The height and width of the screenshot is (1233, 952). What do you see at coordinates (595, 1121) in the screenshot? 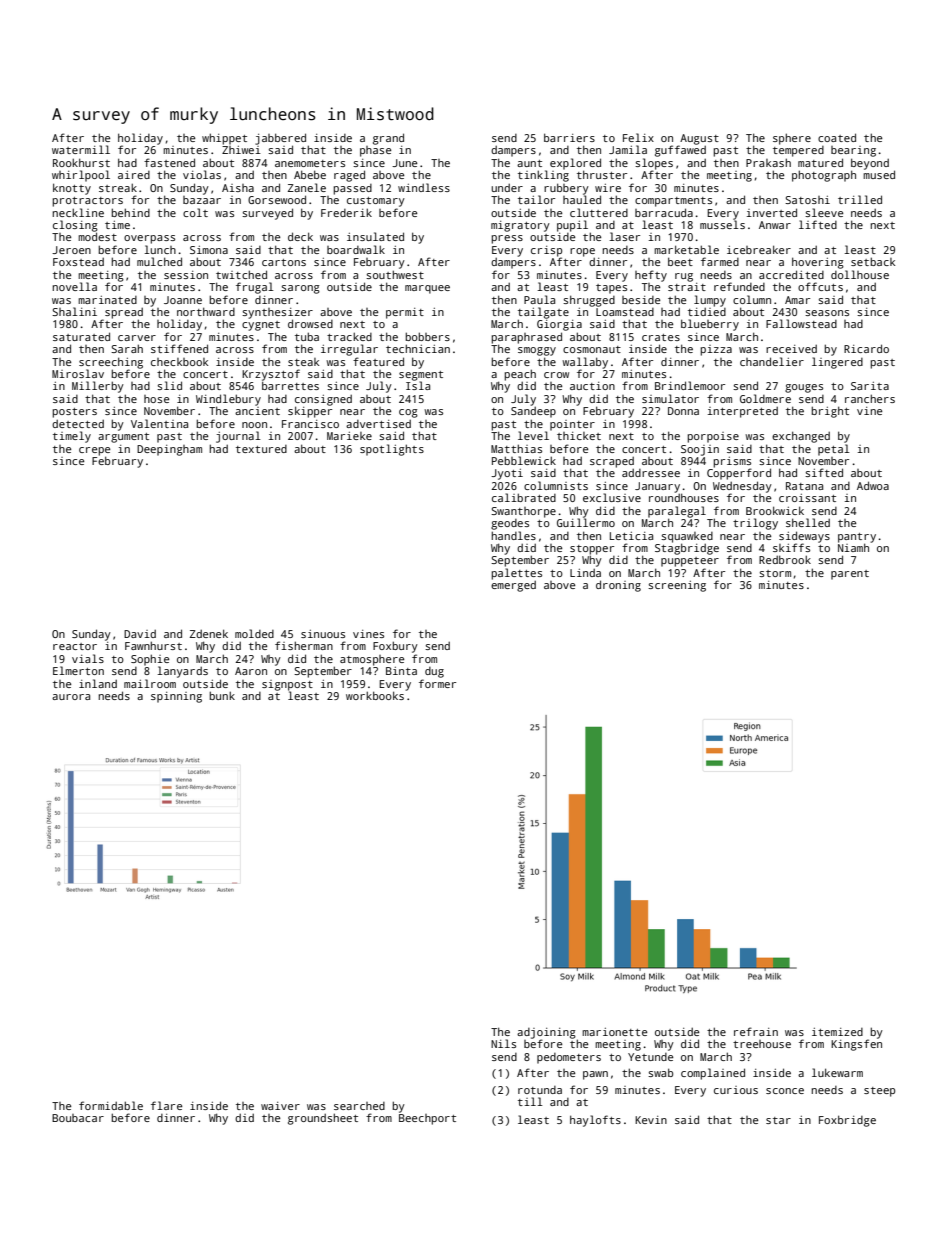
I see `haylofts` at bounding box center [595, 1121].
